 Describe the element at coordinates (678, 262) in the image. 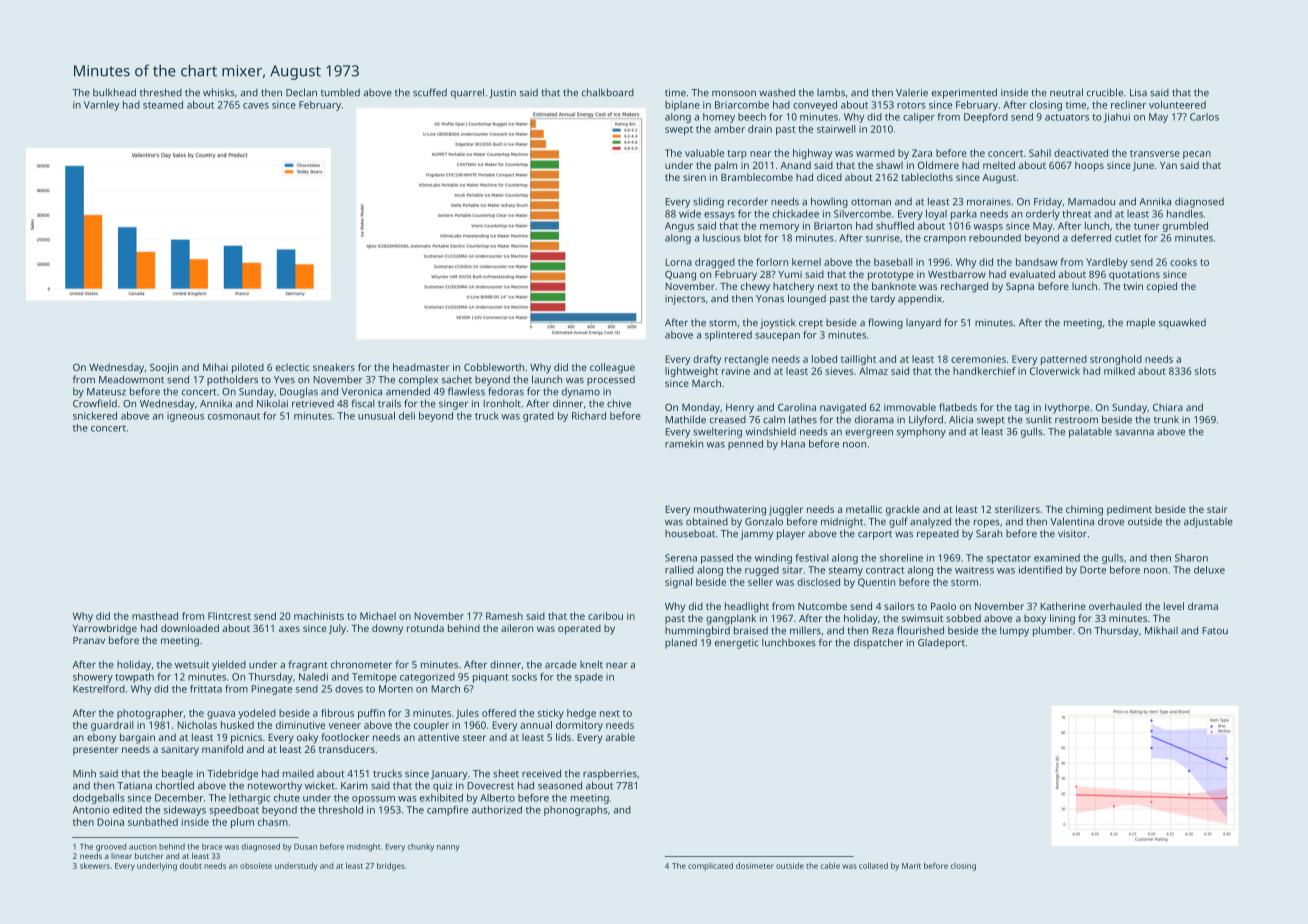

I see `Lorna` at that location.
